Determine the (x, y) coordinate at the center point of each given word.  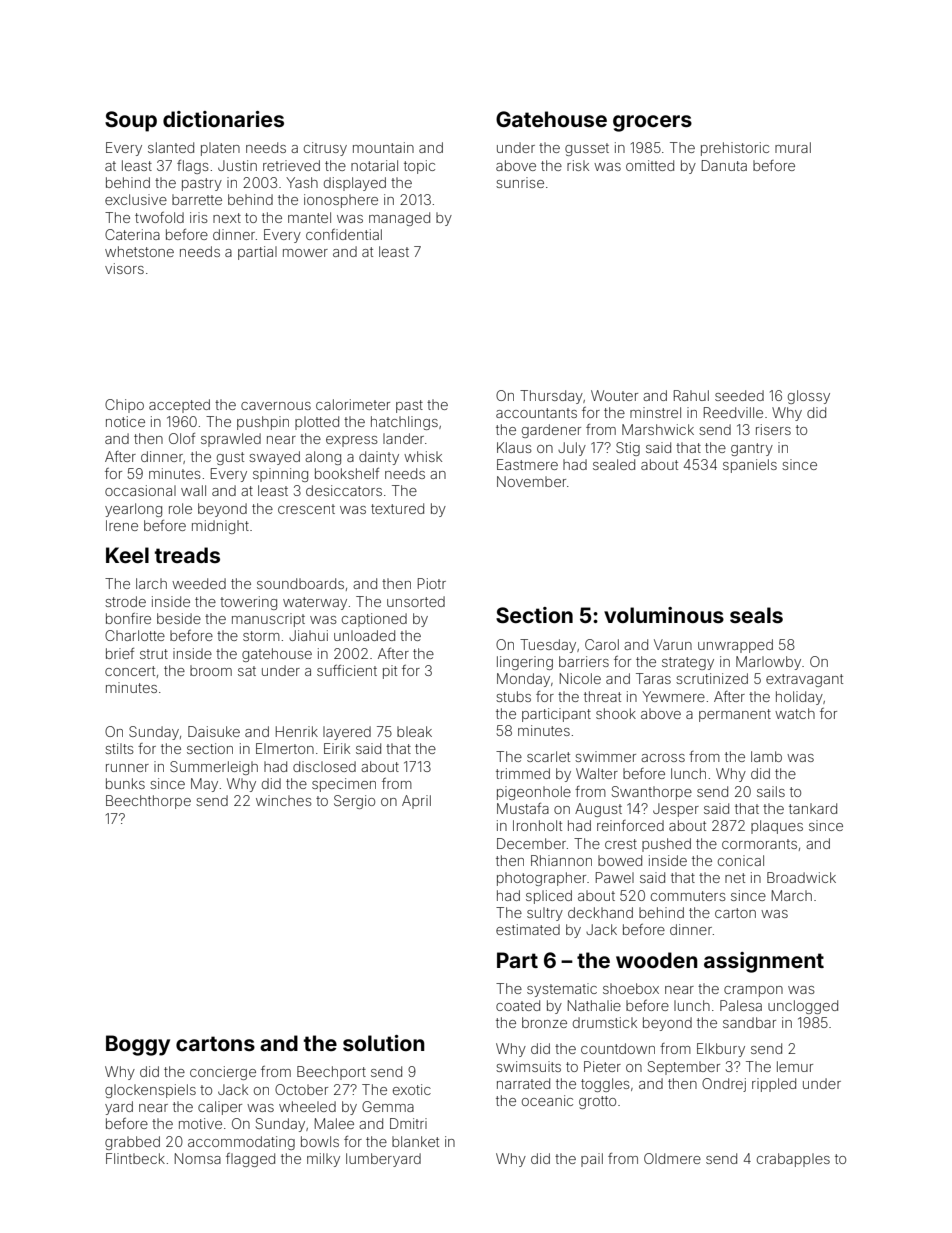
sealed (614, 464)
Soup (131, 121)
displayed (355, 184)
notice (125, 421)
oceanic (547, 1100)
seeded (739, 395)
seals (756, 615)
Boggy (138, 1045)
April (416, 802)
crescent (306, 509)
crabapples (793, 1160)
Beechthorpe (148, 802)
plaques (777, 827)
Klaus (514, 447)
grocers (652, 123)
